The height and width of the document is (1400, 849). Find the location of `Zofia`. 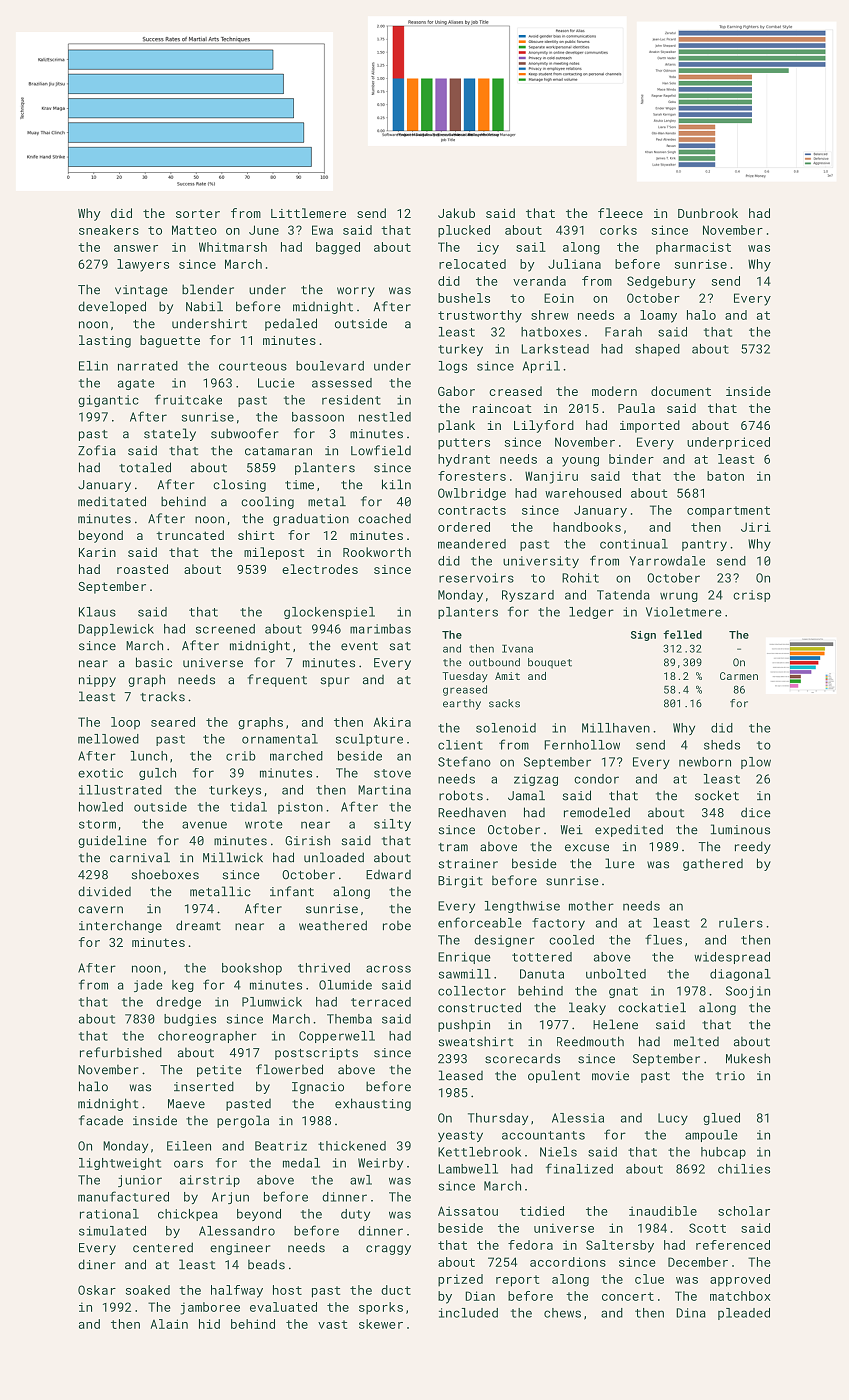

Zofia is located at coordinates (97, 450).
